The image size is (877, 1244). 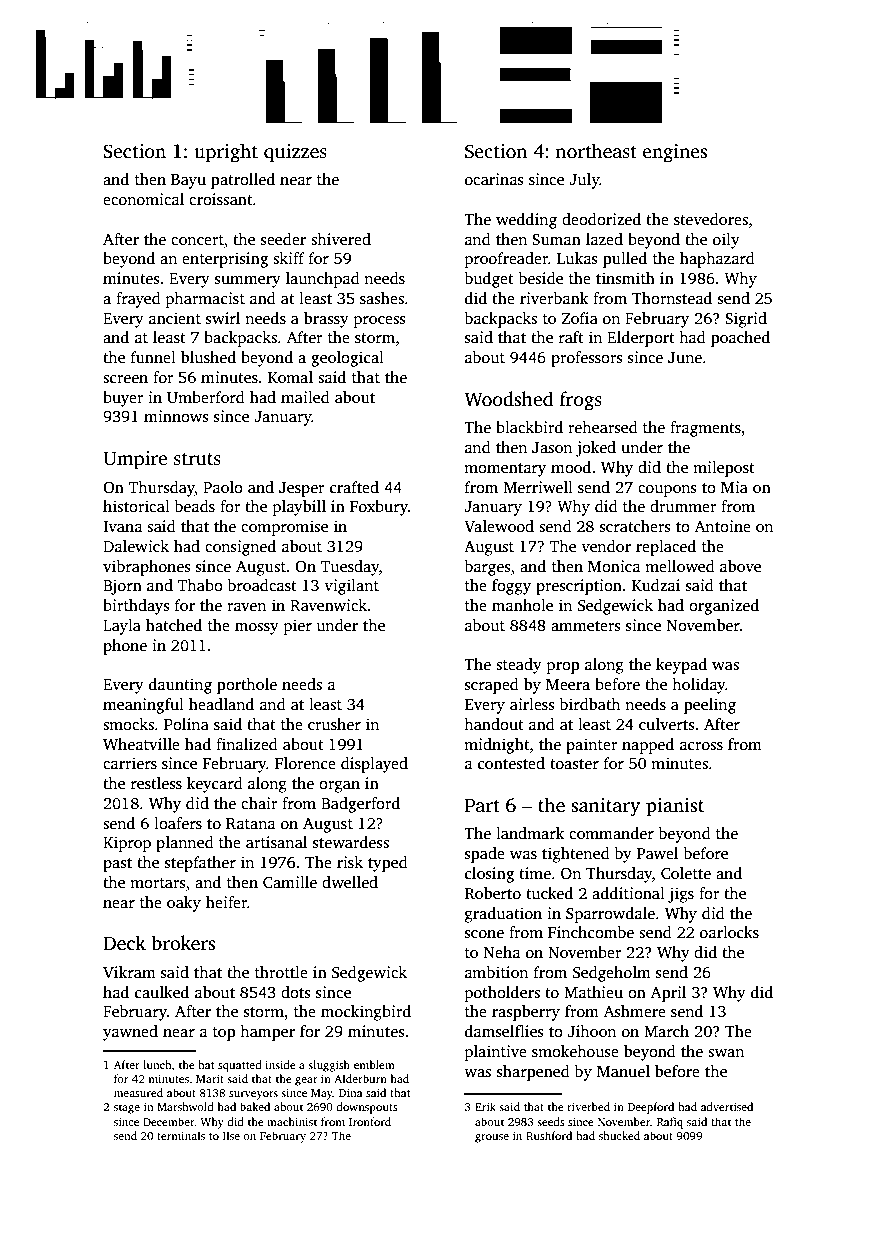 I want to click on manhole, so click(x=522, y=605).
